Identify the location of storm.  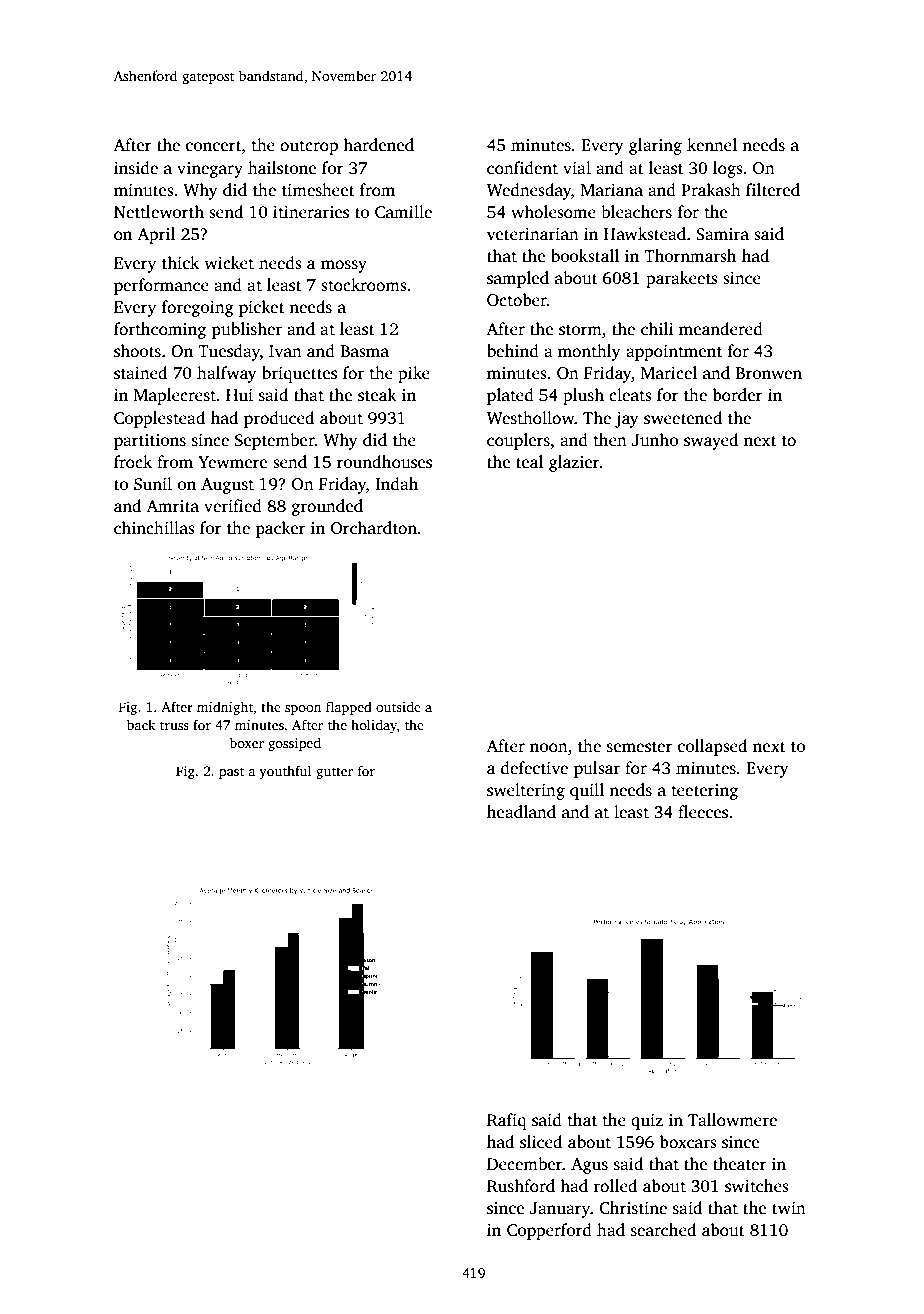
(580, 330).
